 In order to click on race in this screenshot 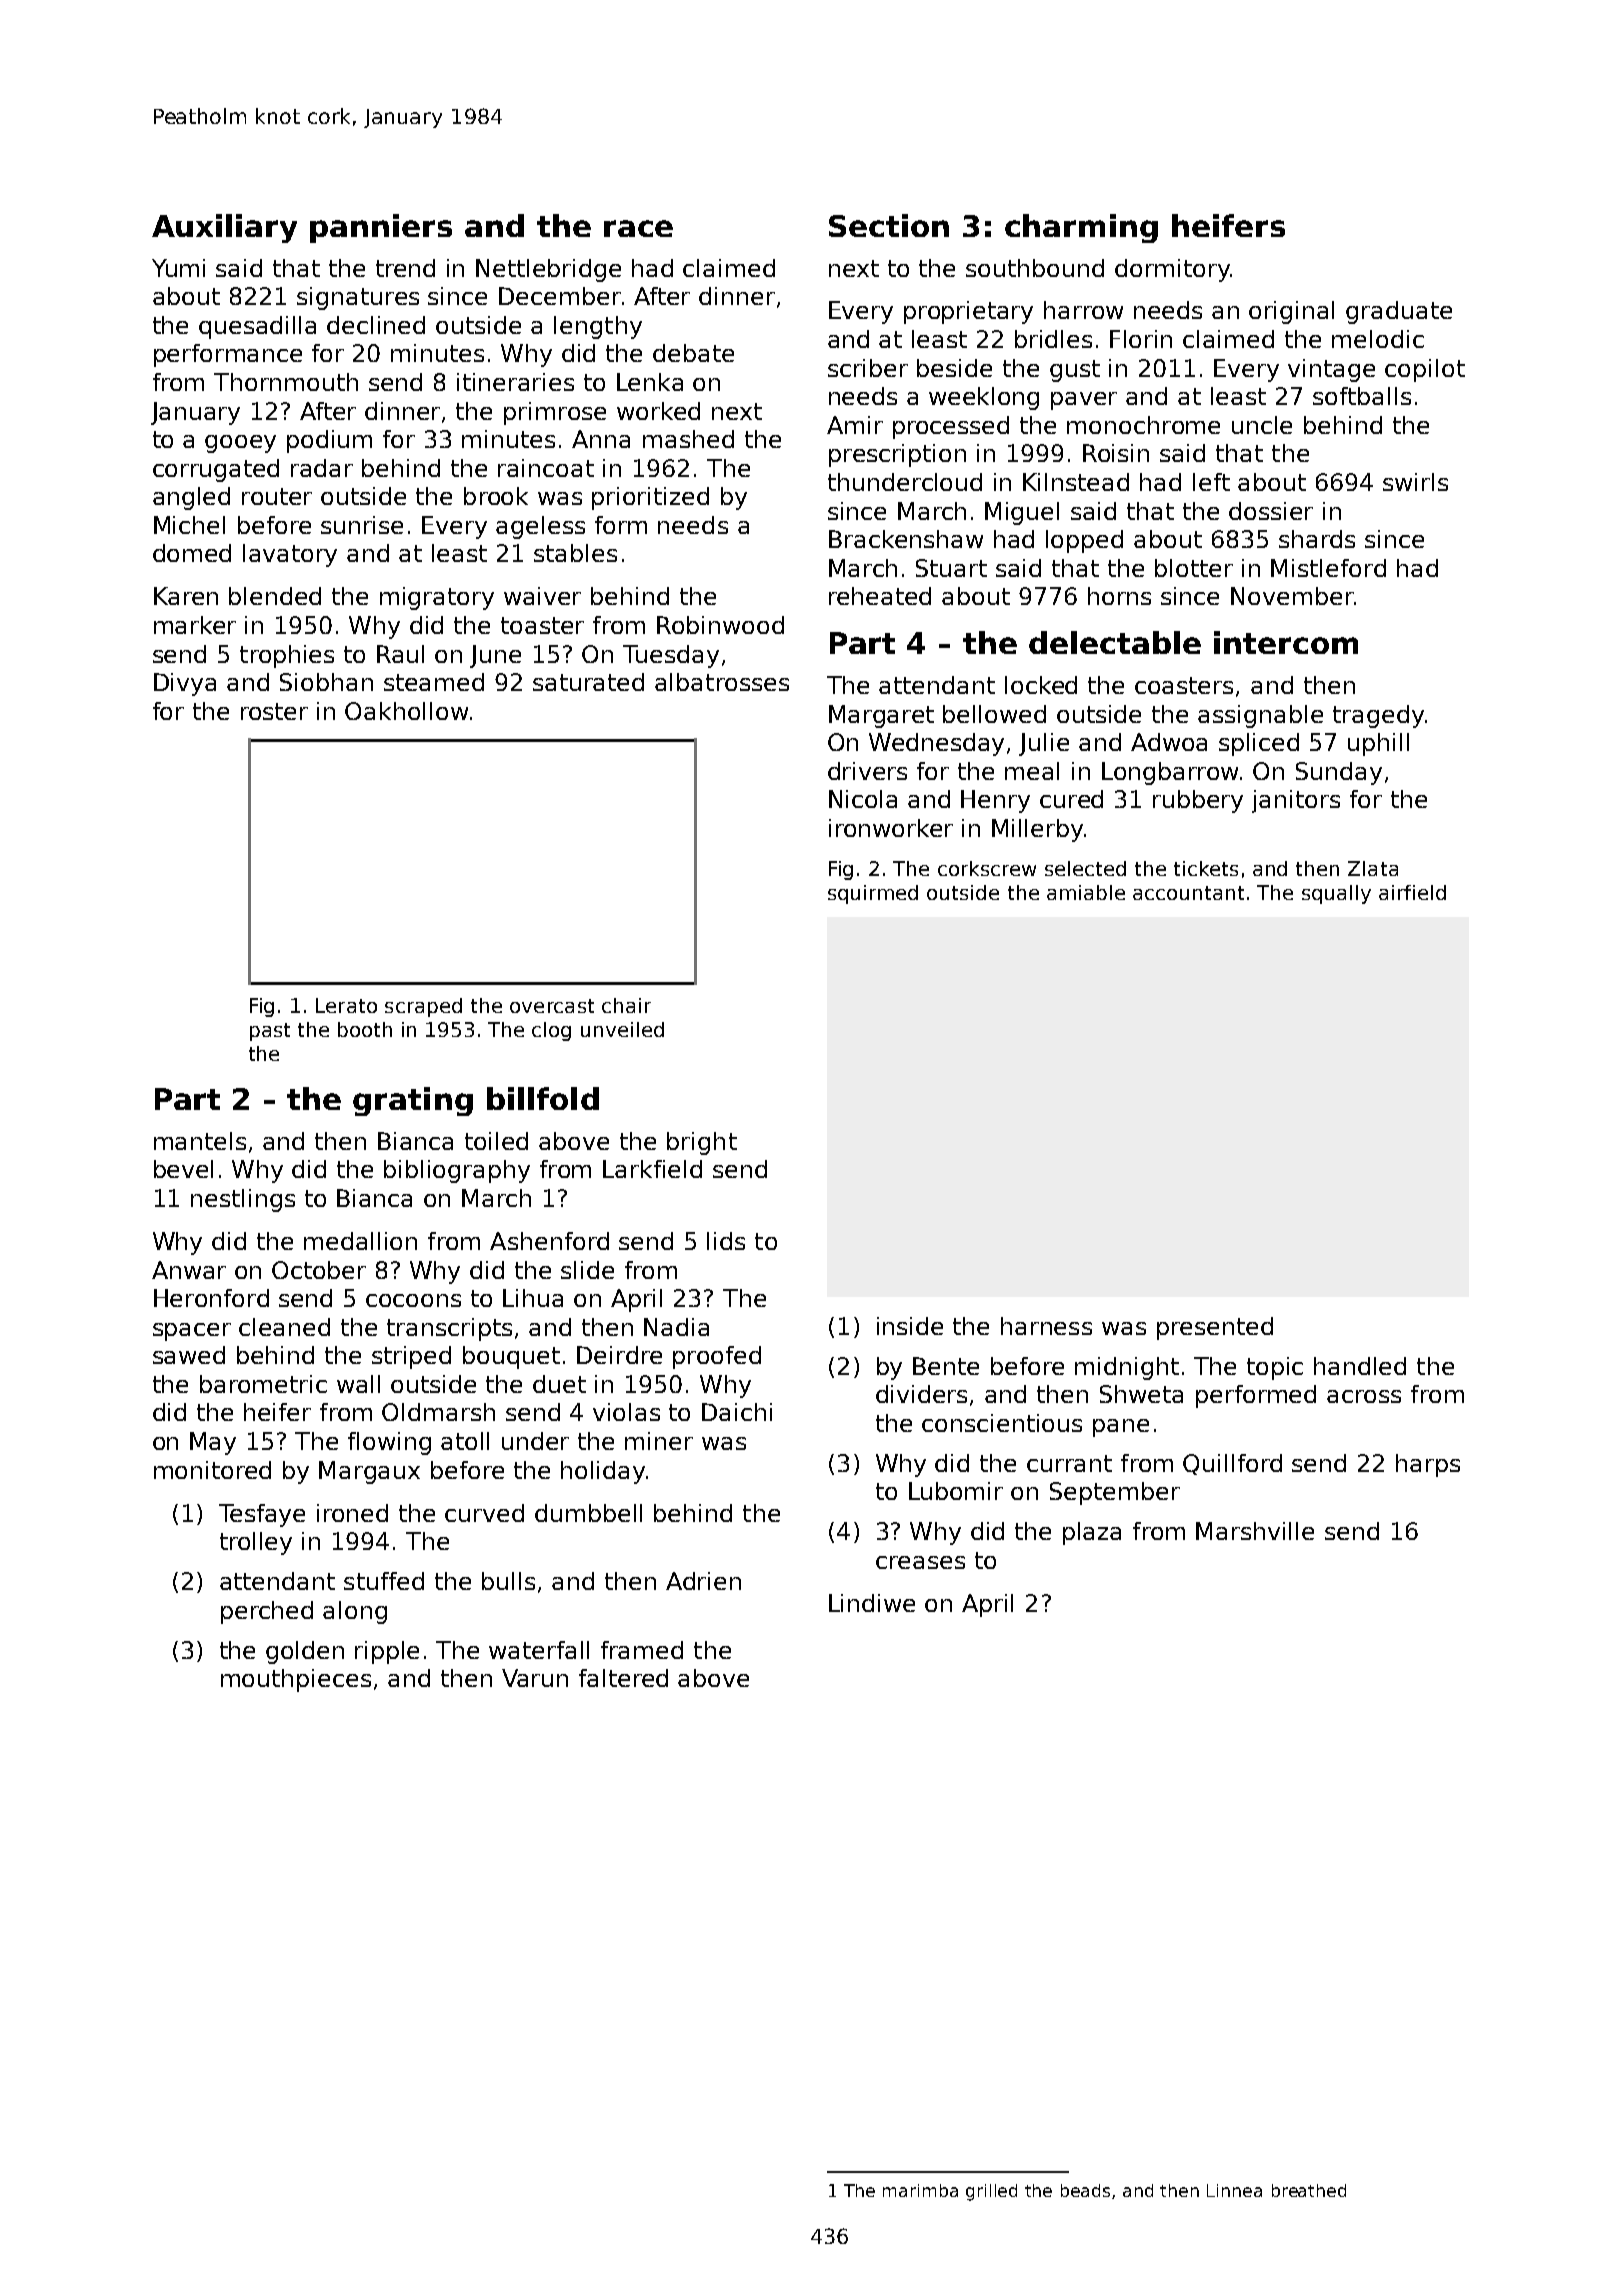, I will do `click(638, 228)`.
